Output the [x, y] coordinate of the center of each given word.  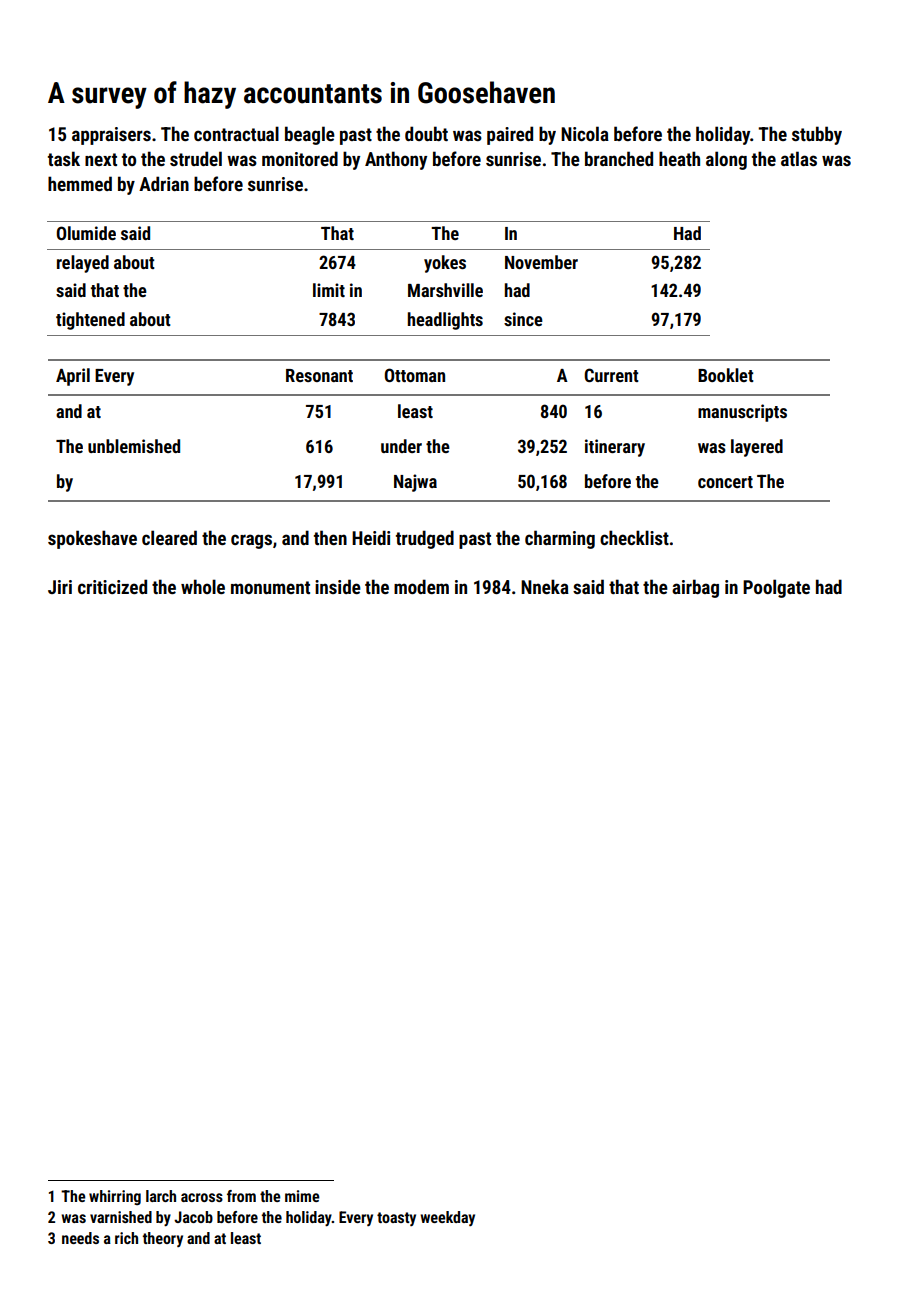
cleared [169, 537]
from [241, 1196]
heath [679, 158]
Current [611, 375]
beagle [310, 135]
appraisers [111, 136]
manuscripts [742, 413]
